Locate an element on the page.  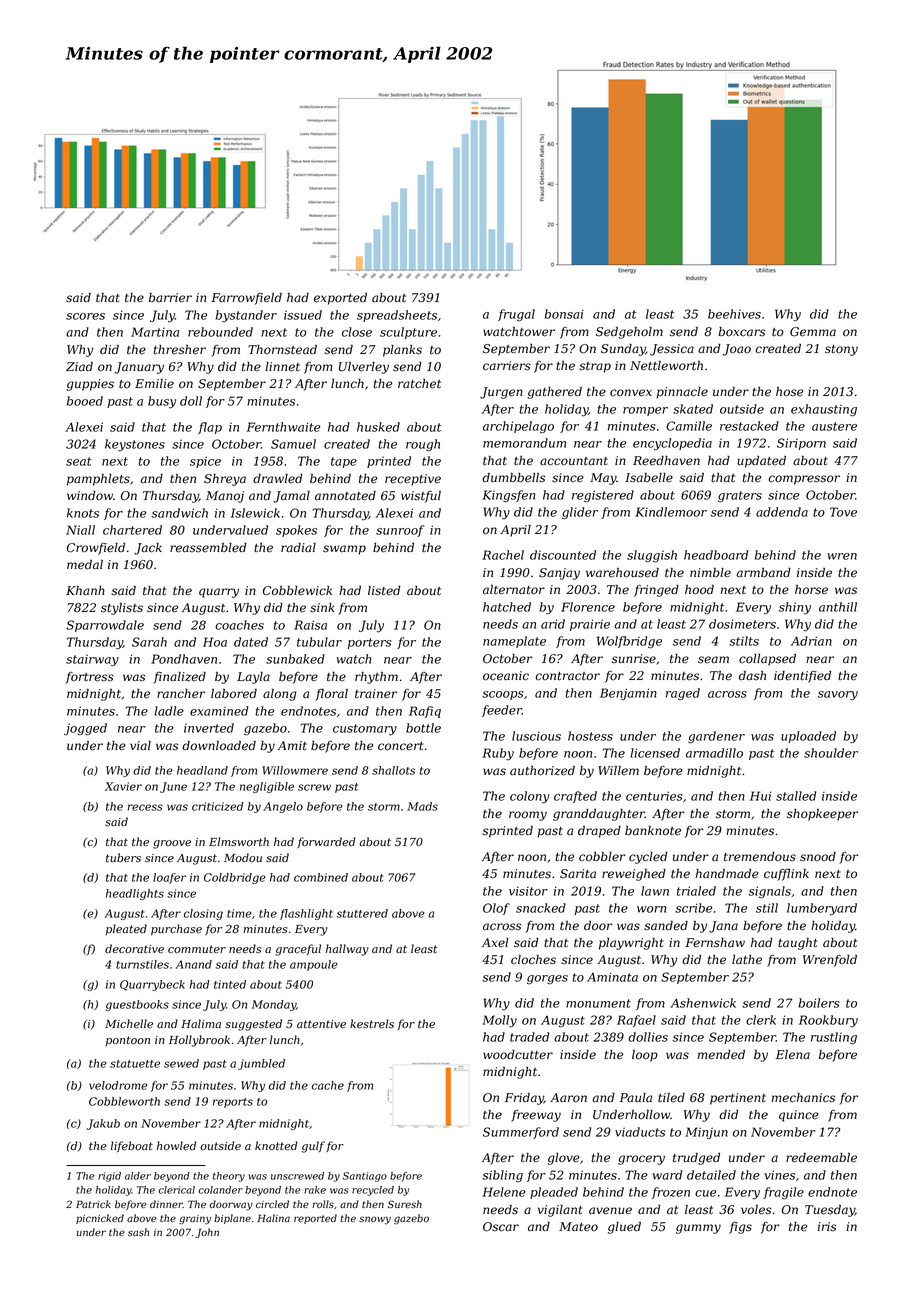
mended is located at coordinates (721, 1055).
